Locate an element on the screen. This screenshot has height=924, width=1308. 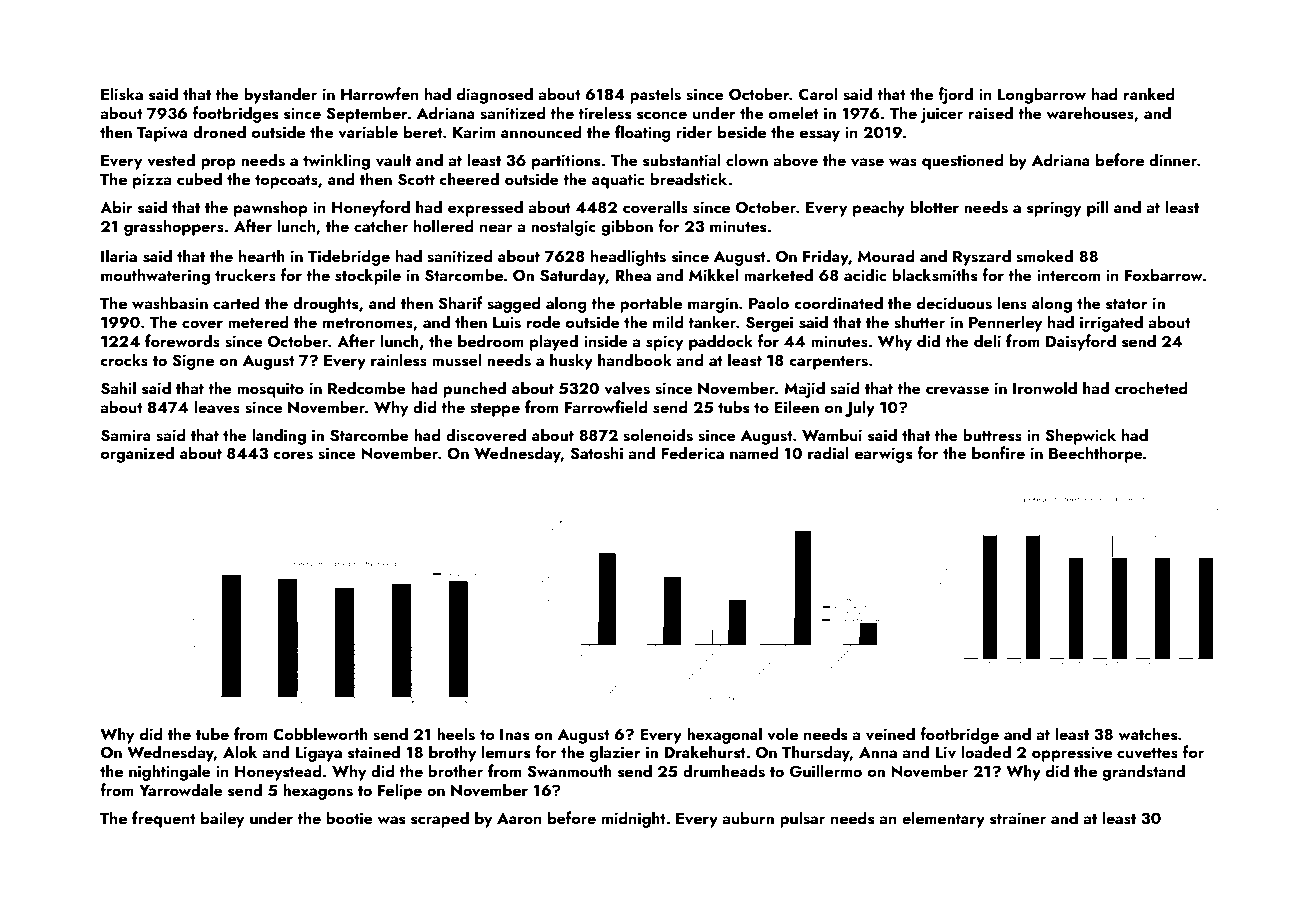
Beechthorpe is located at coordinates (1096, 454).
